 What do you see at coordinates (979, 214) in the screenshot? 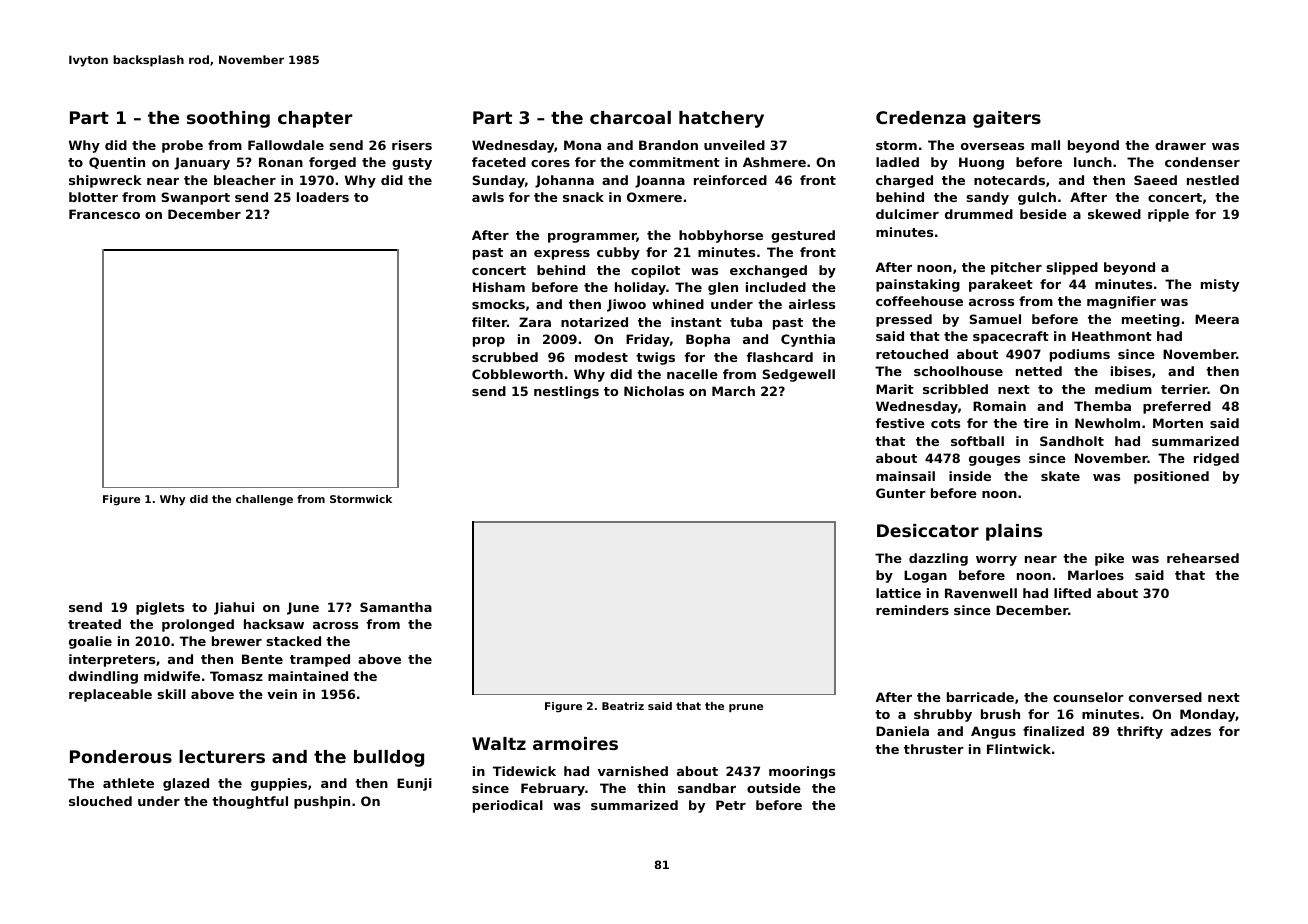
I see `drummed` at bounding box center [979, 214].
